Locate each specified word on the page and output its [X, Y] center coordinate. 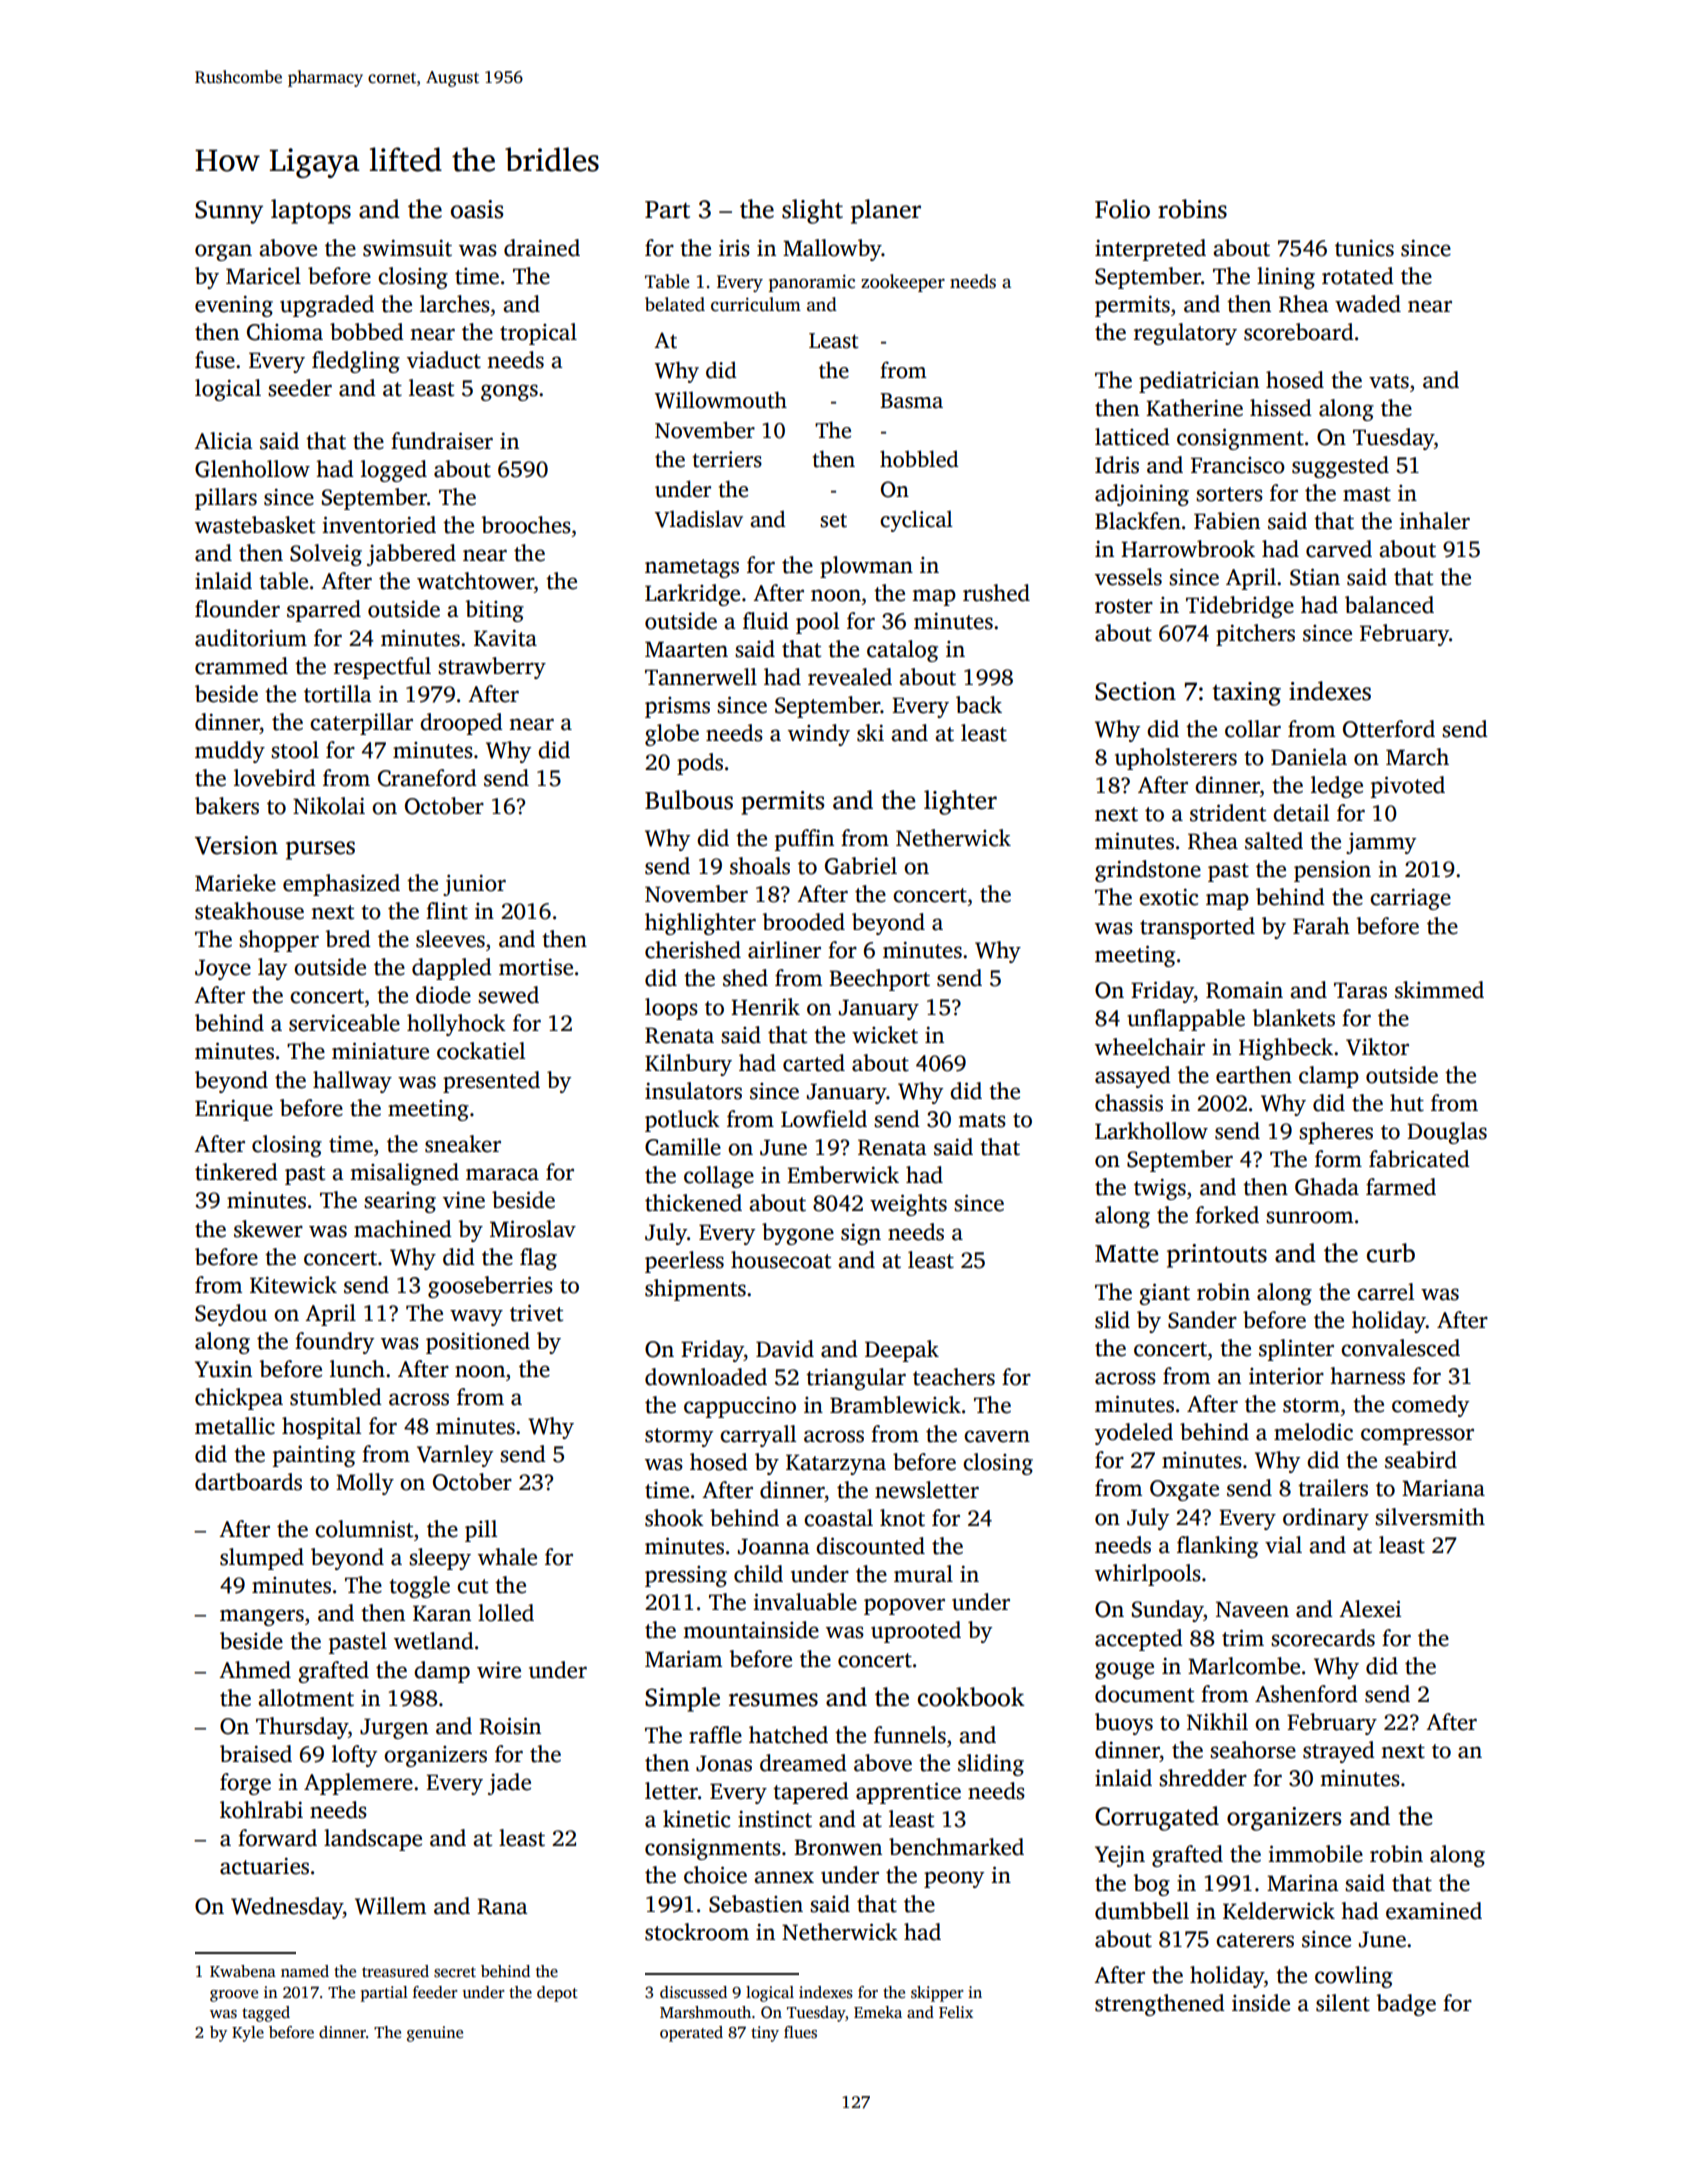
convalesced [1400, 1348]
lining [1286, 278]
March [1417, 757]
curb [1391, 1253]
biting [494, 611]
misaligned [404, 1174]
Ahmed [255, 1670]
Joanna [774, 1546]
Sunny [229, 212]
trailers [1333, 1488]
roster [1124, 606]
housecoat [781, 1260]
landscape [373, 1840]
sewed [508, 995]
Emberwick [843, 1175]
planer [886, 211]
